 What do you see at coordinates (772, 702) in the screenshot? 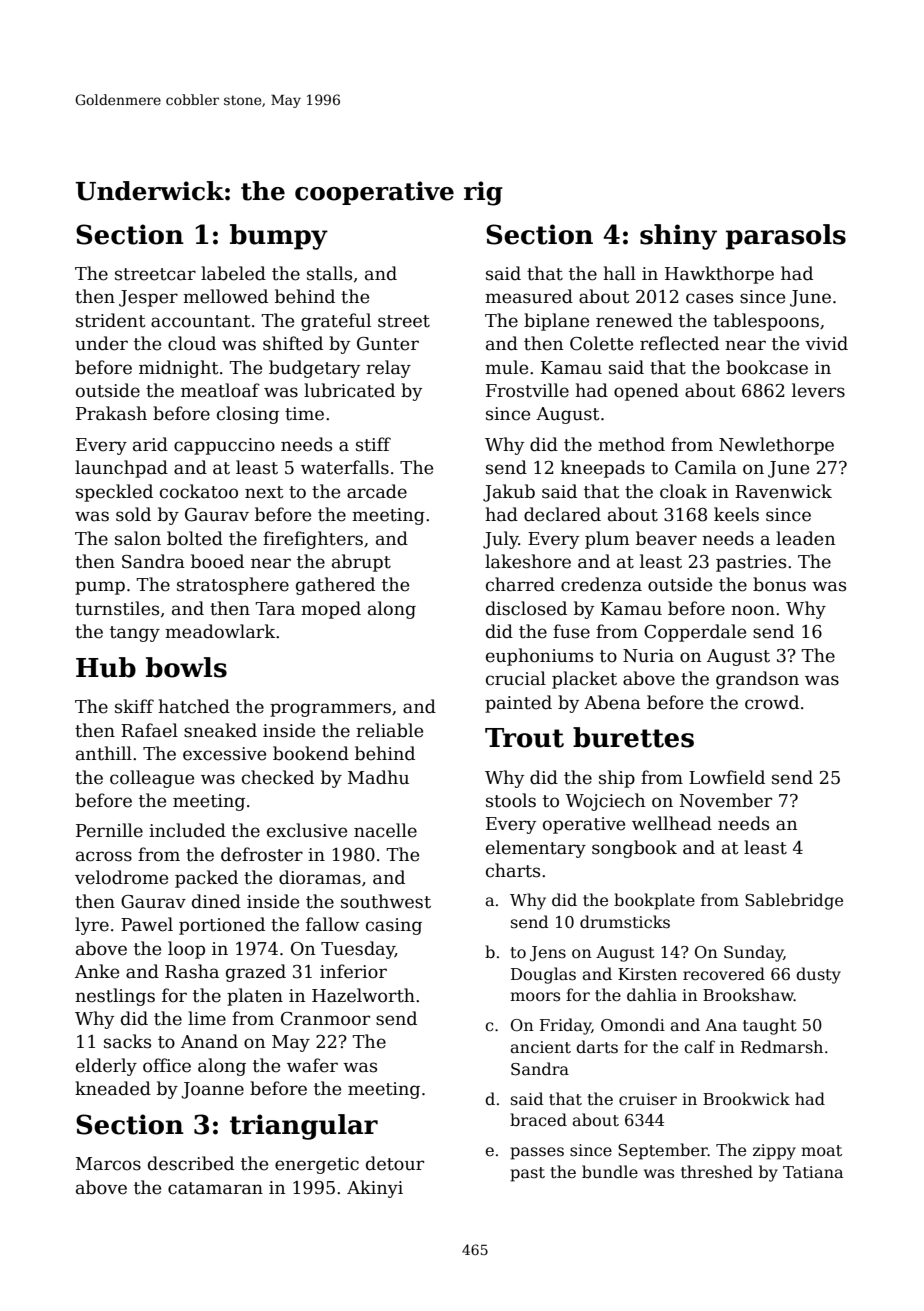
I see `crowd` at bounding box center [772, 702].
